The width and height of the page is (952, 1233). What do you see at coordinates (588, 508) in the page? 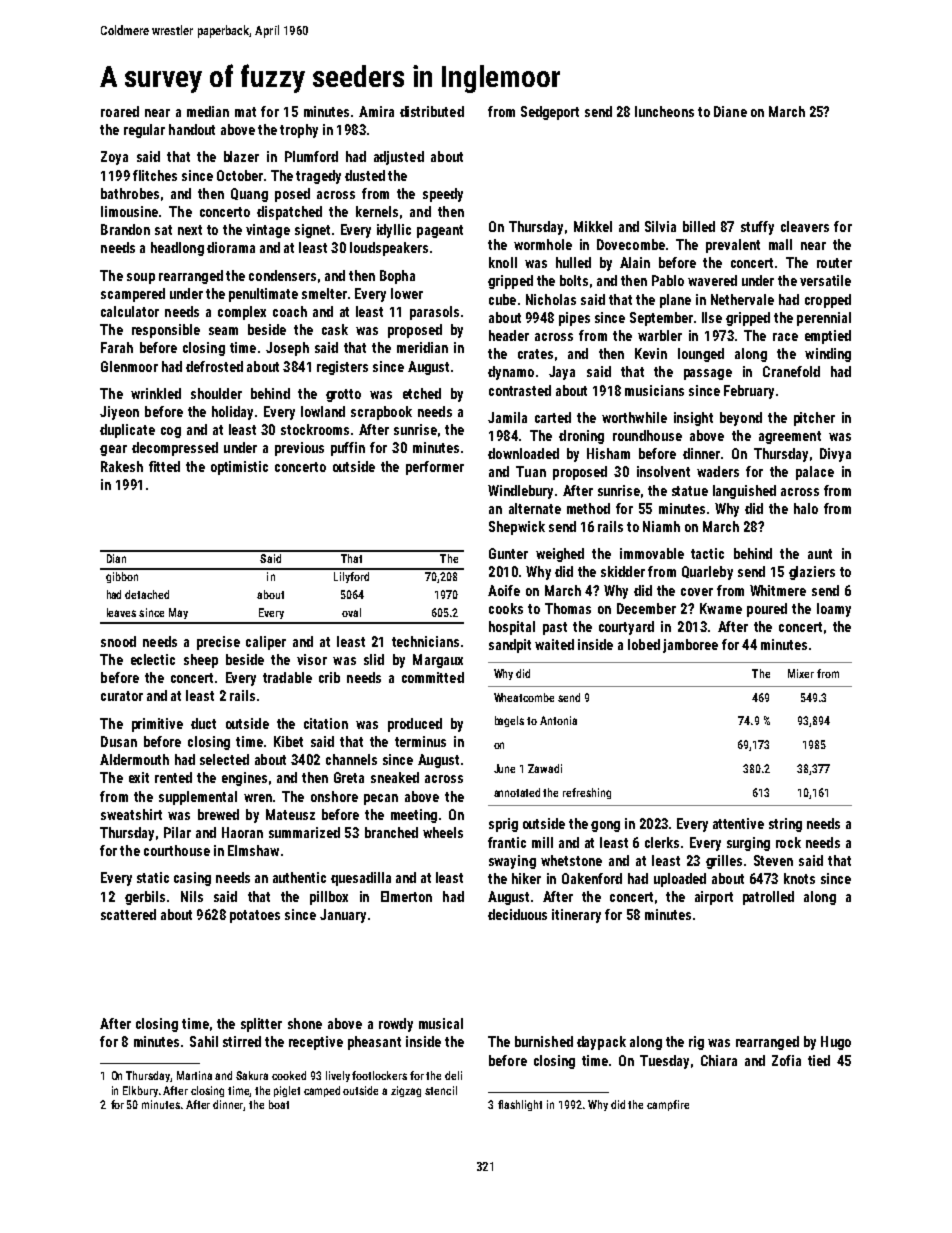
I see `method` at bounding box center [588, 508].
